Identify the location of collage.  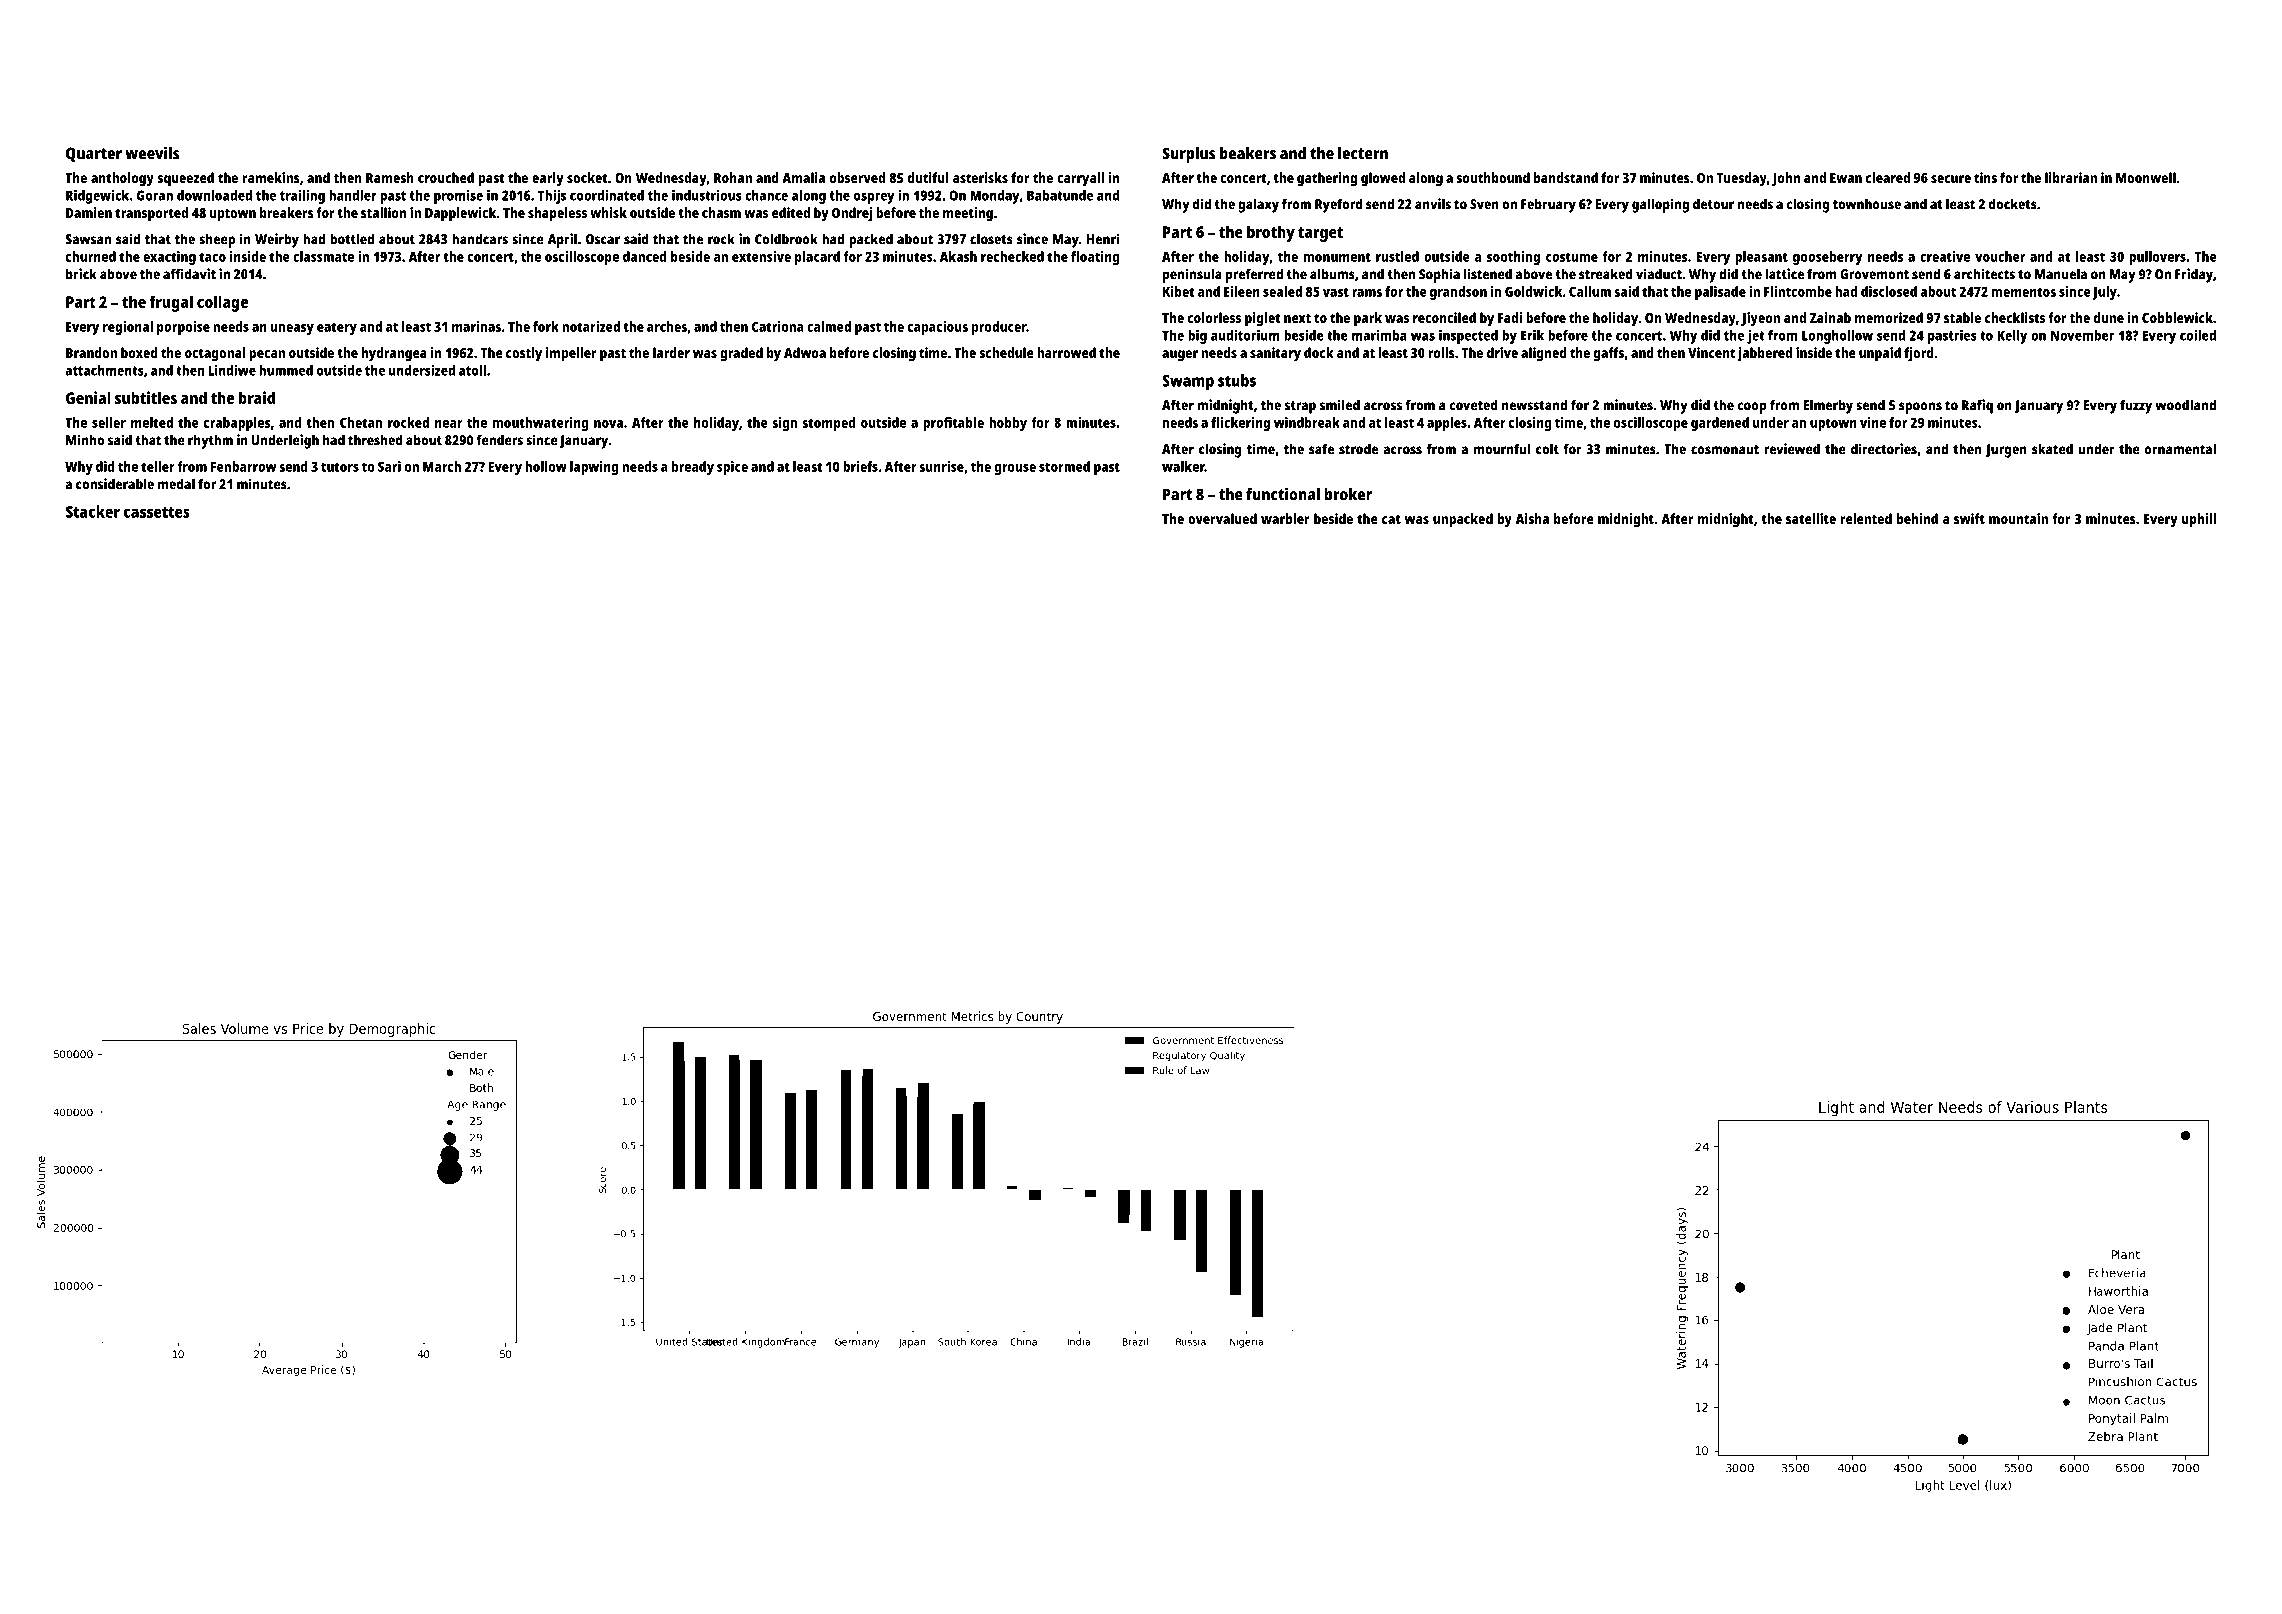
(222, 303).
